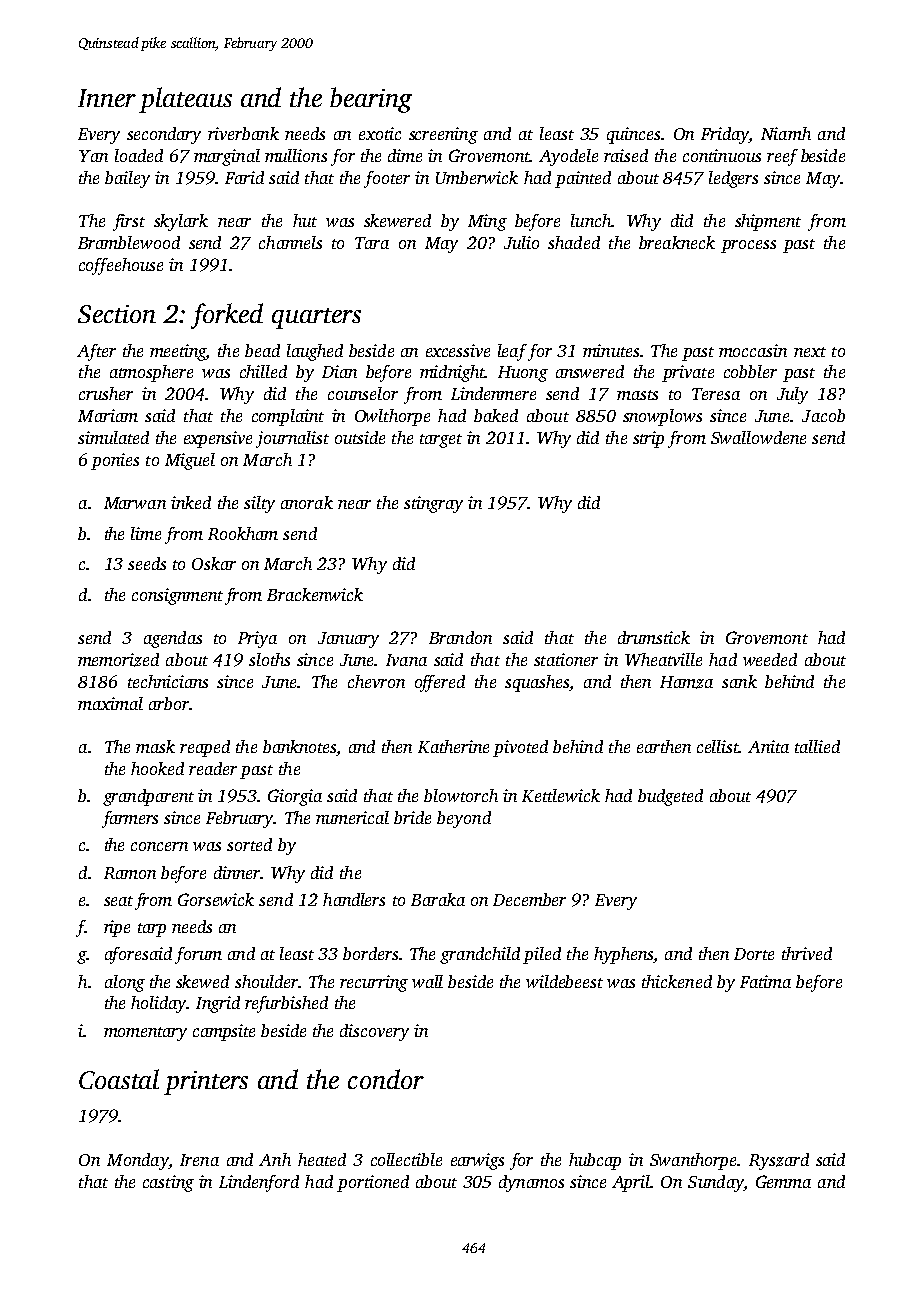 The width and height of the screenshot is (924, 1308). Describe the element at coordinates (135, 503) in the screenshot. I see `Marwan` at that location.
